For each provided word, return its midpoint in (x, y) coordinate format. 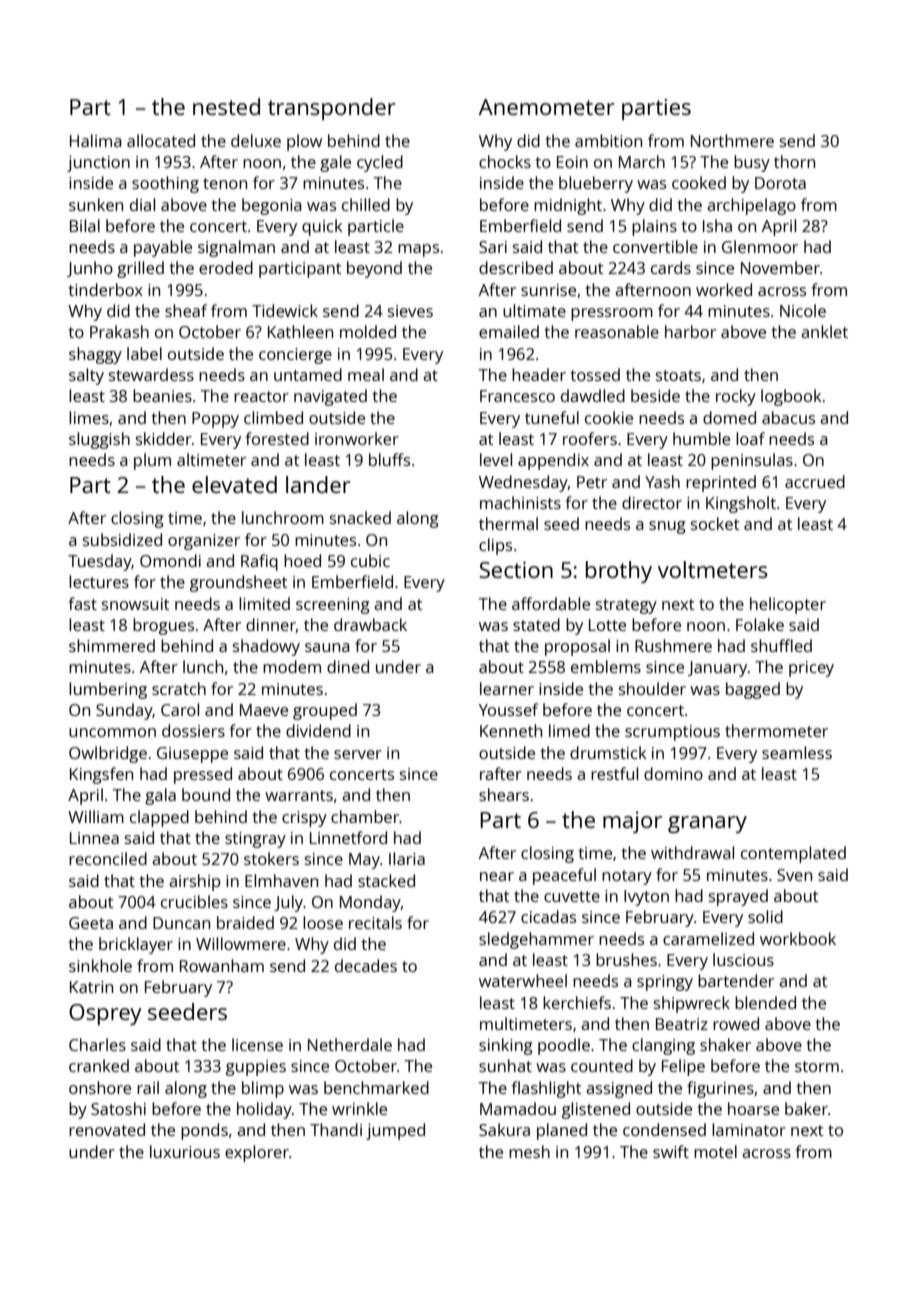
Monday (370, 903)
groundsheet (239, 583)
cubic (370, 560)
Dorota (780, 183)
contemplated (793, 854)
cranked (99, 1065)
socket (715, 523)
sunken (96, 204)
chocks (505, 161)
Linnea (94, 838)
